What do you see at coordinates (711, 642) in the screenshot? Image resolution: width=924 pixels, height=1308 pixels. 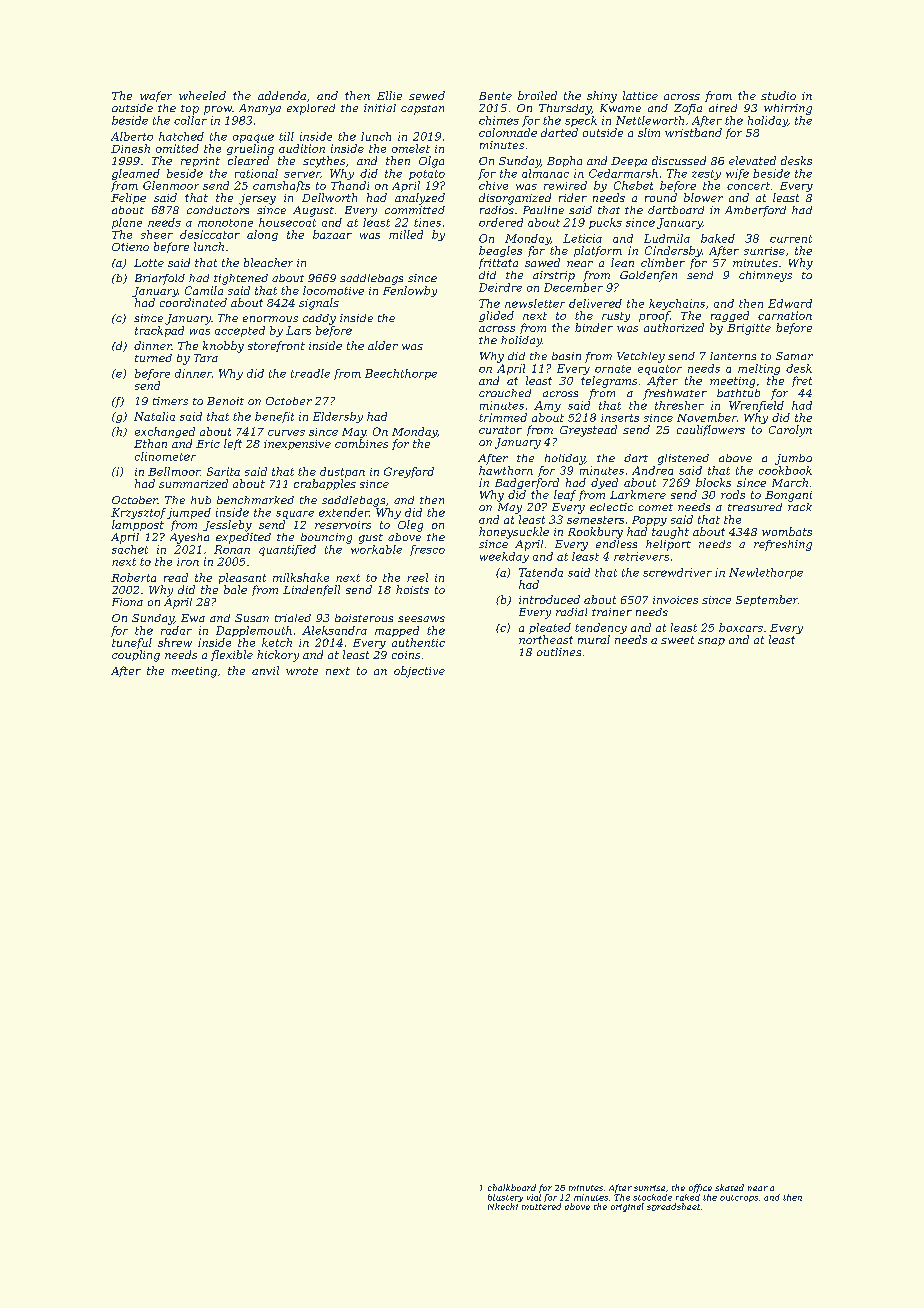 I see `snap` at bounding box center [711, 642].
